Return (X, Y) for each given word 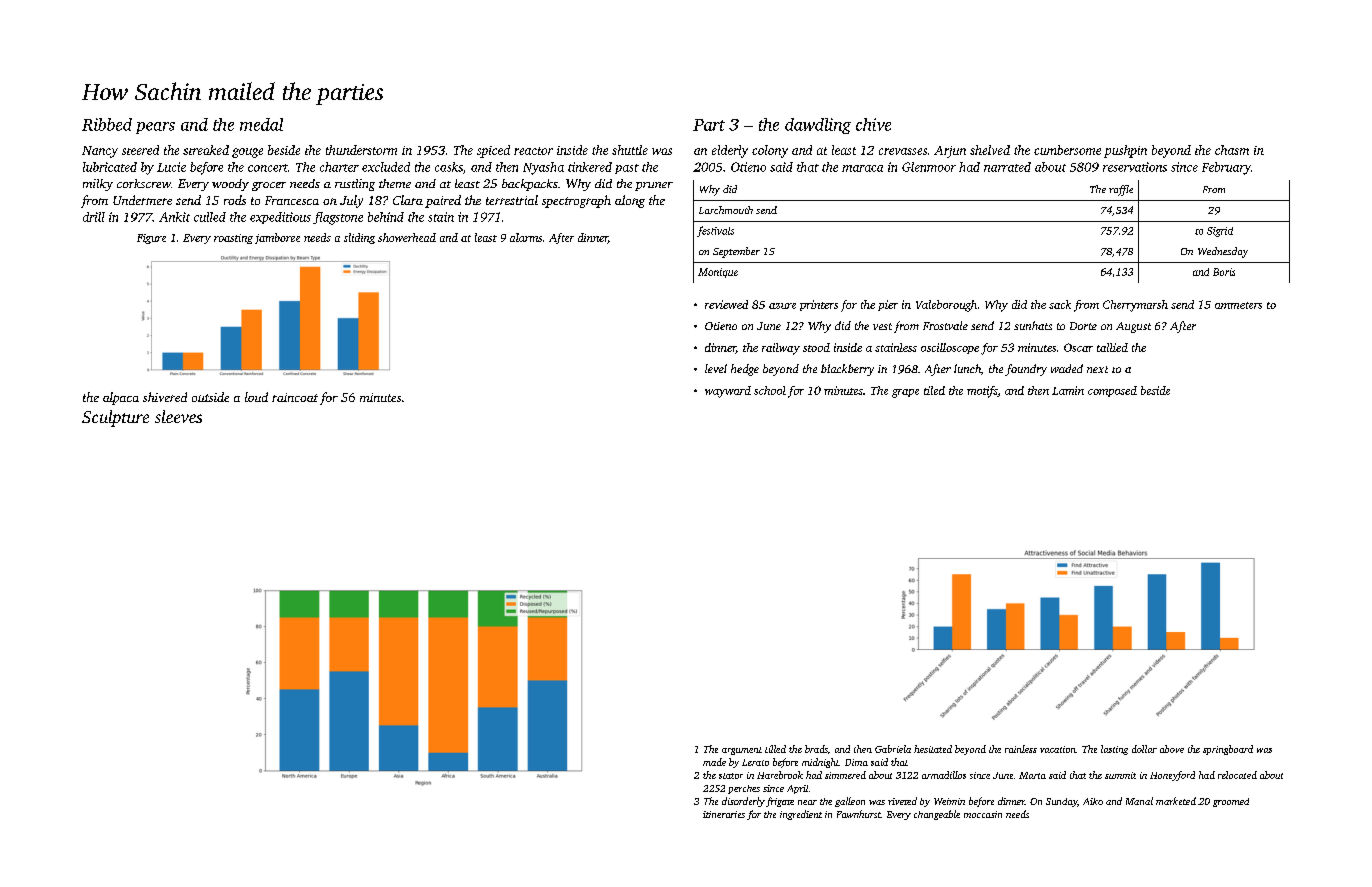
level (716, 368)
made (714, 762)
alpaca (121, 398)
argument (742, 751)
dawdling (818, 126)
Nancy (100, 152)
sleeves (178, 416)
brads (816, 749)
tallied (1112, 347)
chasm (1232, 150)
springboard (1228, 750)
